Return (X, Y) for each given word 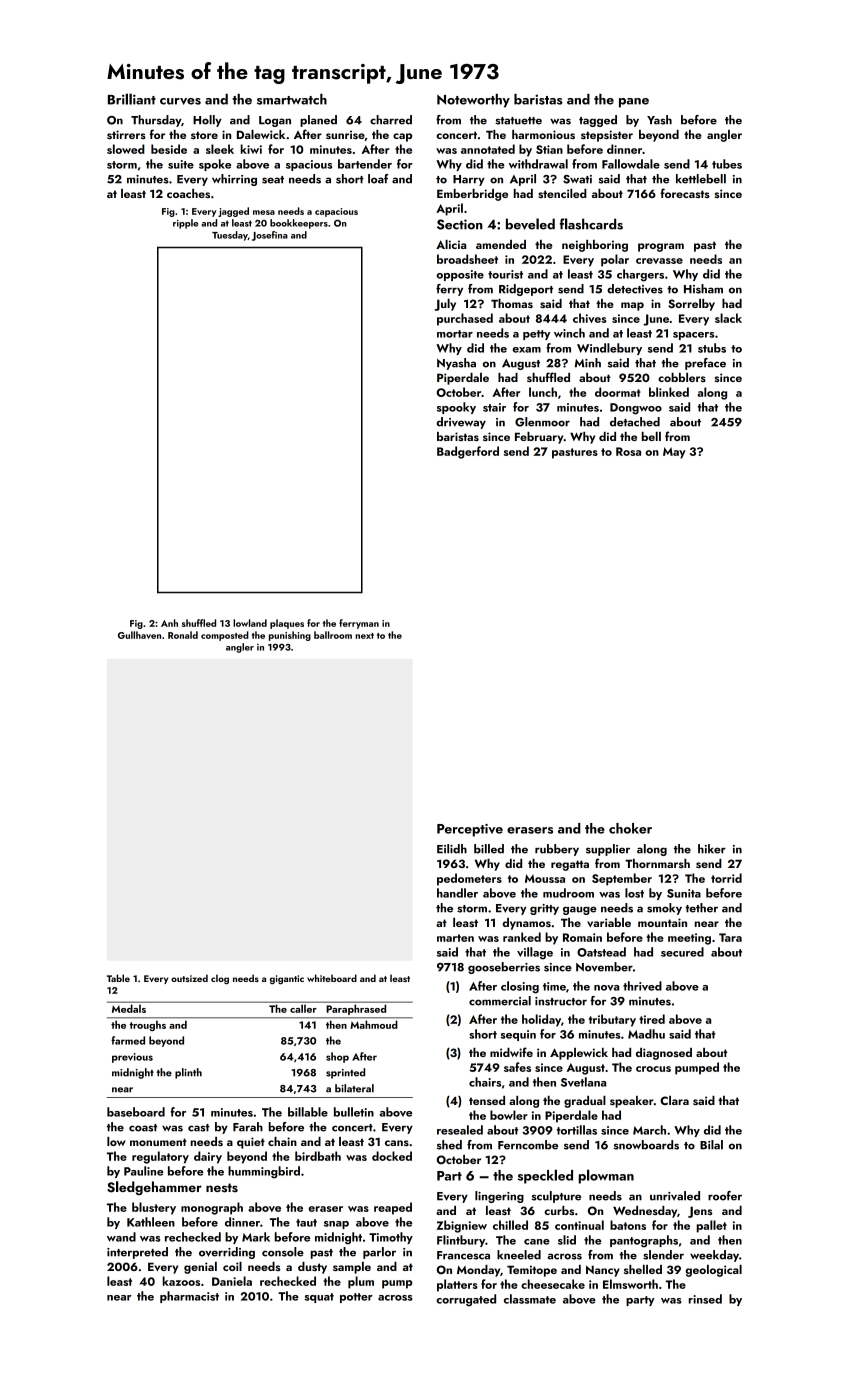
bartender (365, 164)
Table (118, 978)
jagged (233, 212)
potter (356, 1298)
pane (634, 103)
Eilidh (452, 849)
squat (319, 1298)
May (674, 453)
